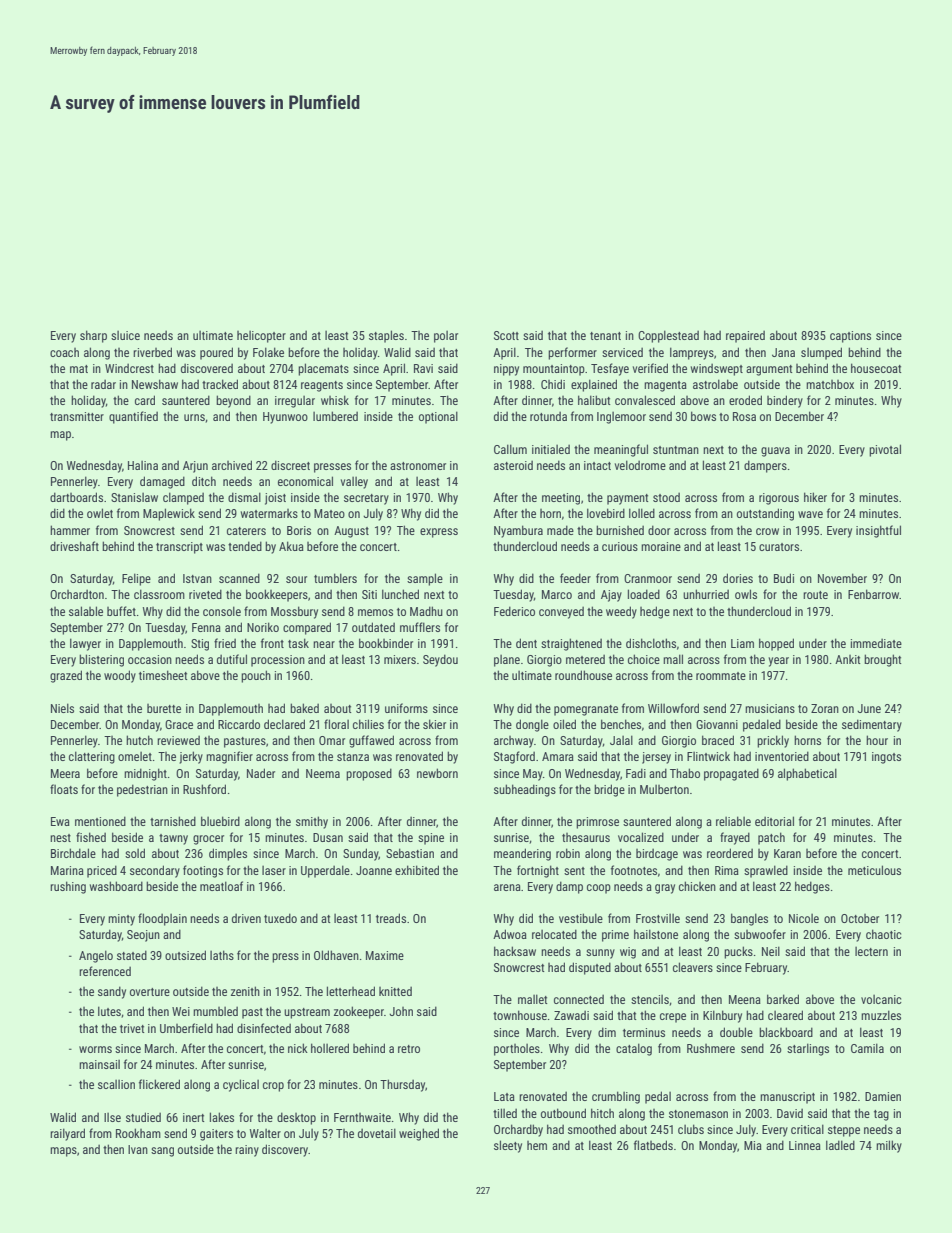 The image size is (952, 1233). What do you see at coordinates (244, 497) in the screenshot?
I see `dismal` at bounding box center [244, 497].
